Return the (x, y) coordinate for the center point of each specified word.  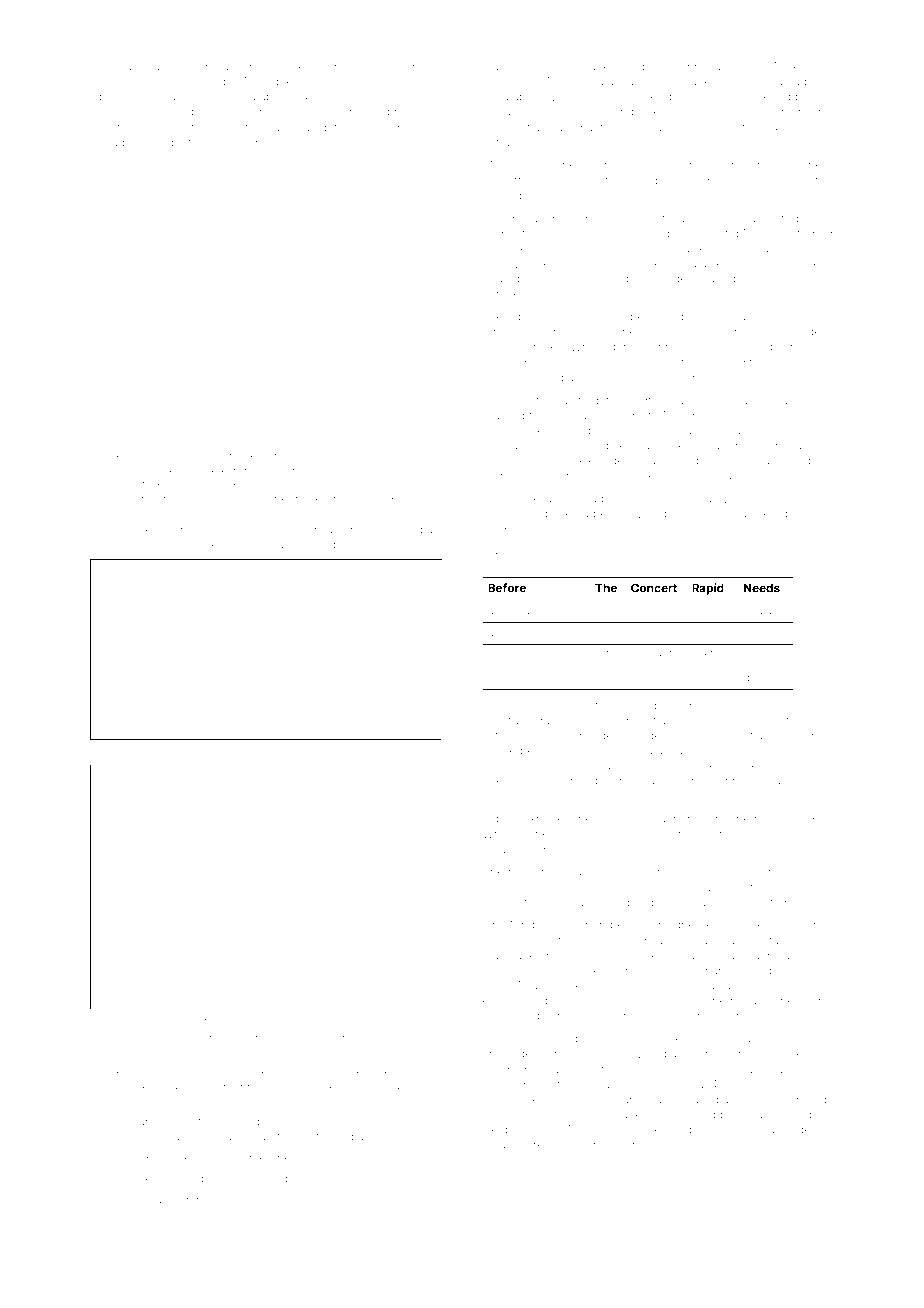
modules (414, 66)
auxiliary (229, 752)
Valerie (164, 66)
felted (146, 1200)
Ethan (498, 849)
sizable (202, 1021)
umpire (527, 401)
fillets (795, 66)
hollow (501, 263)
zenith (734, 165)
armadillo (115, 142)
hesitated (807, 872)
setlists (770, 925)
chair (496, 940)
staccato (774, 332)
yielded (151, 469)
